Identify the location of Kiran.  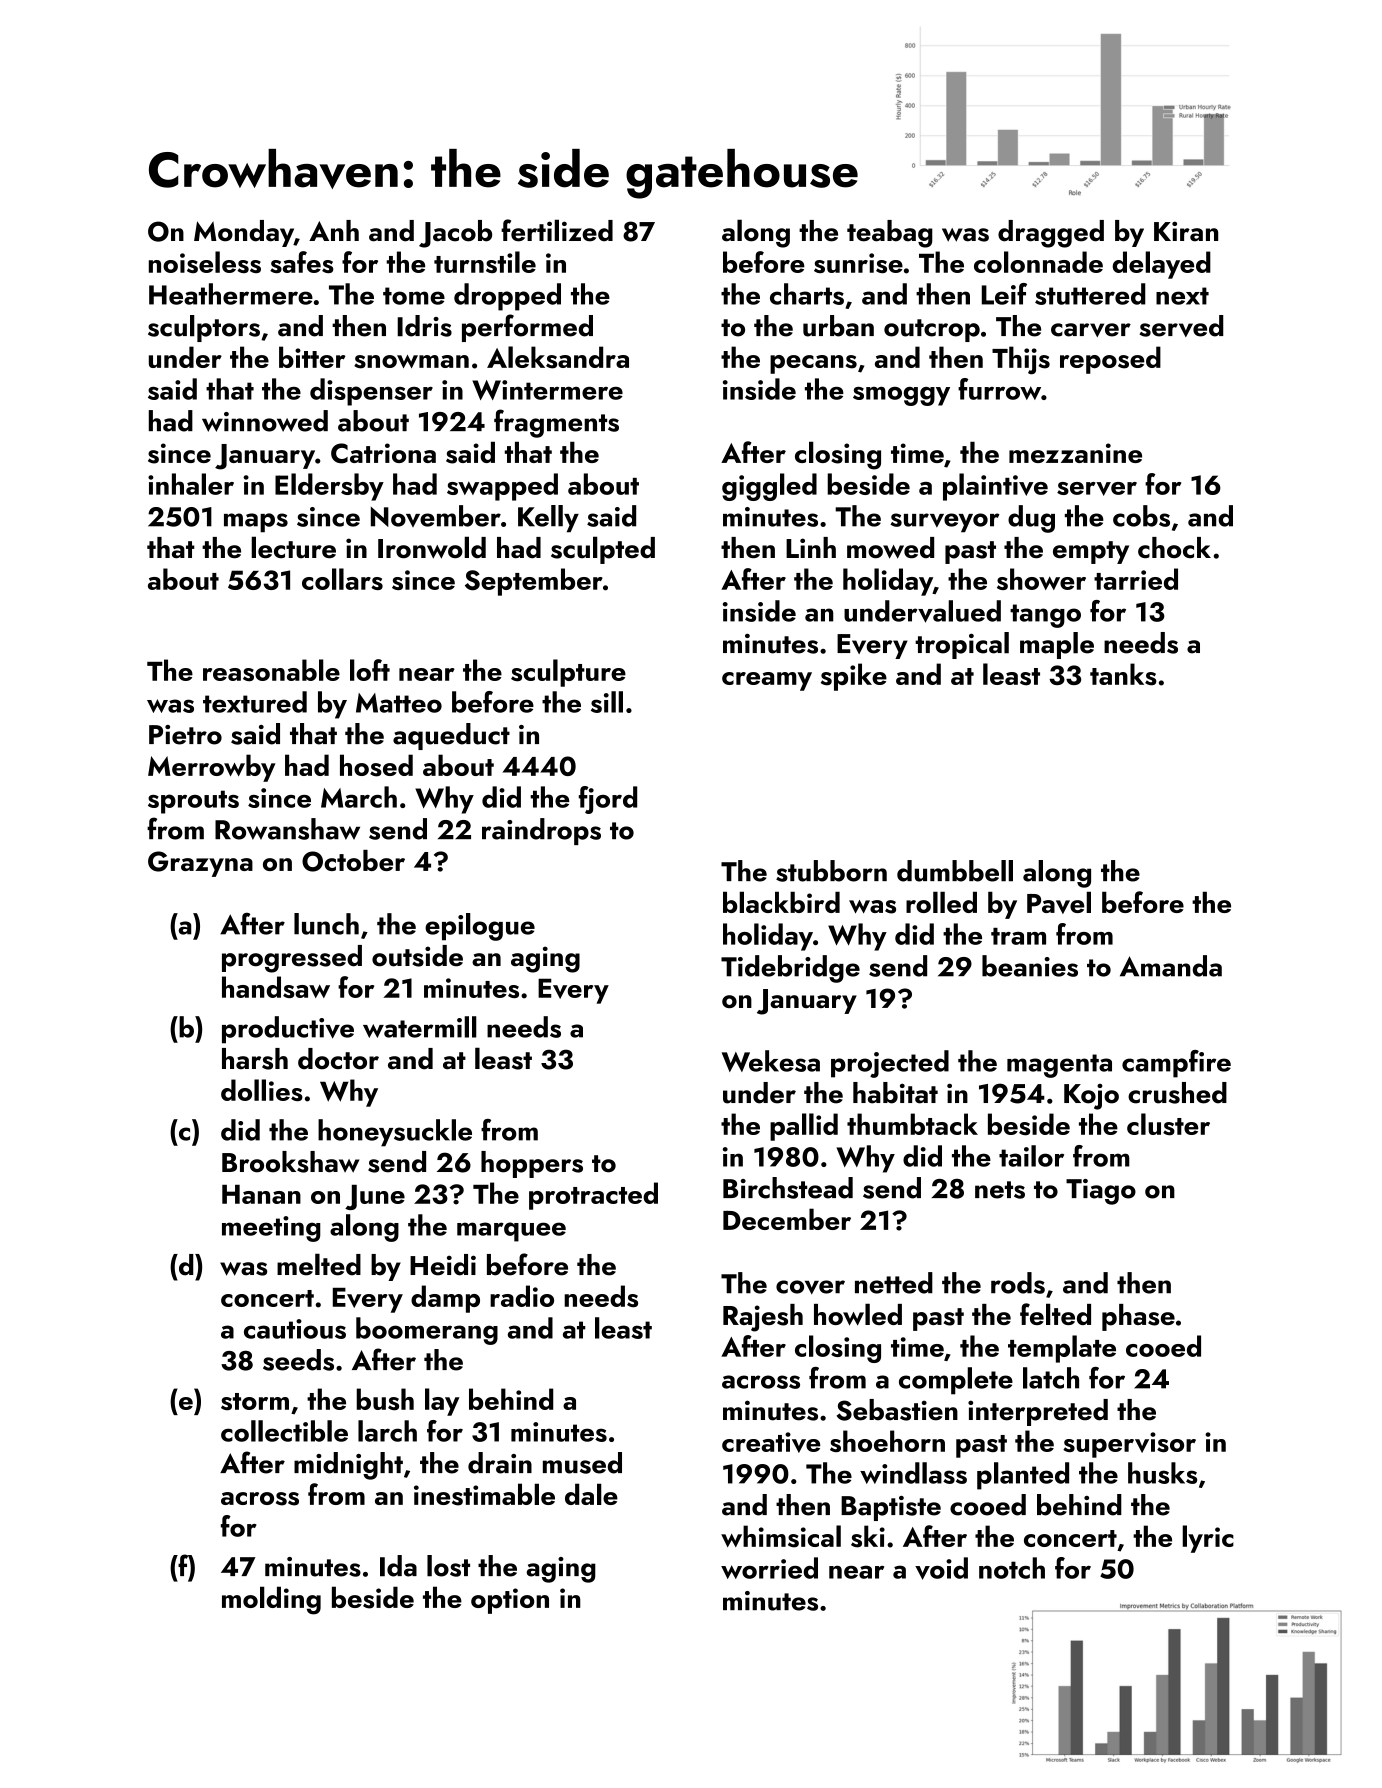
(1186, 231).
